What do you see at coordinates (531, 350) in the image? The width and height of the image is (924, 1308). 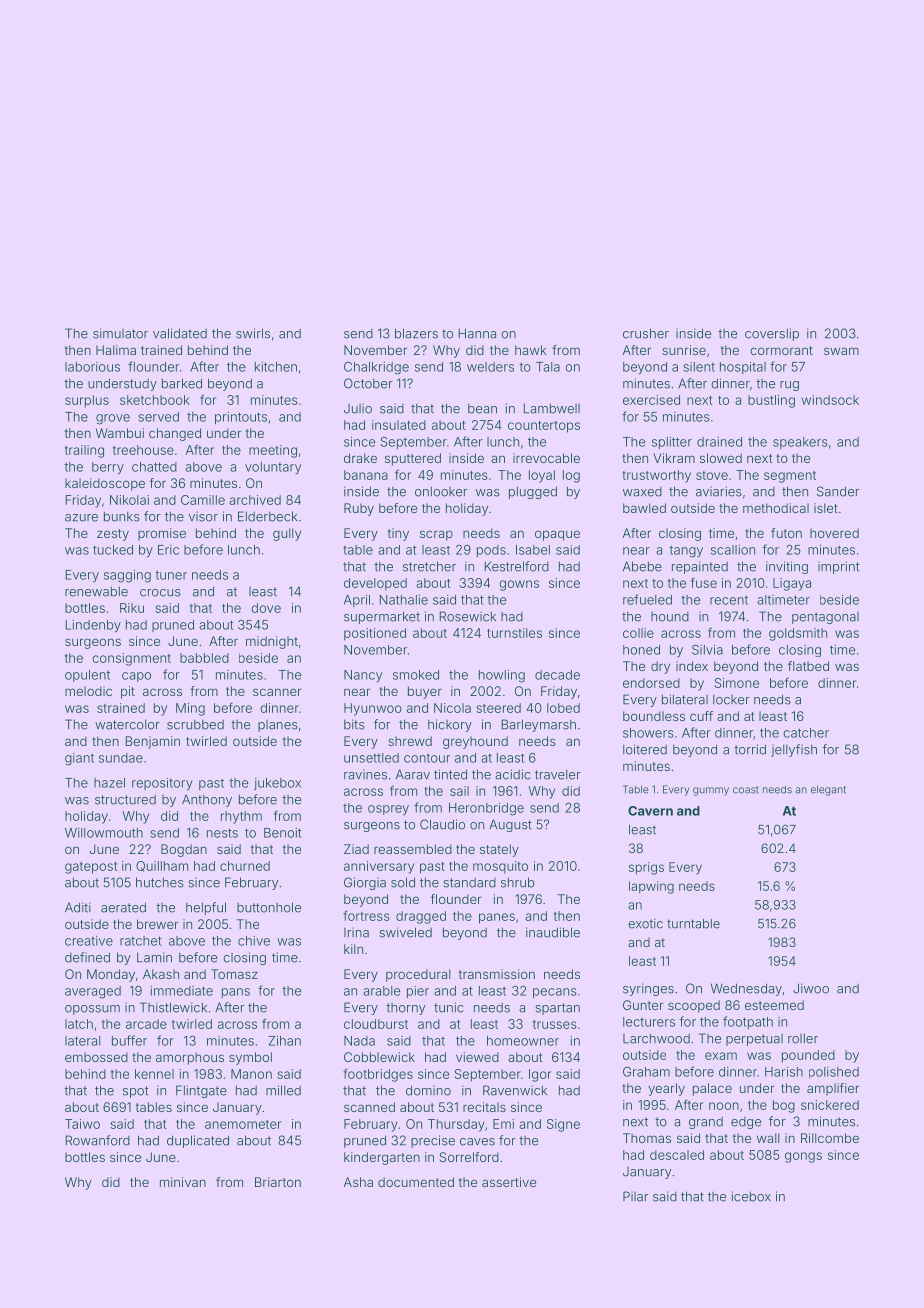 I see `hawk` at bounding box center [531, 350].
